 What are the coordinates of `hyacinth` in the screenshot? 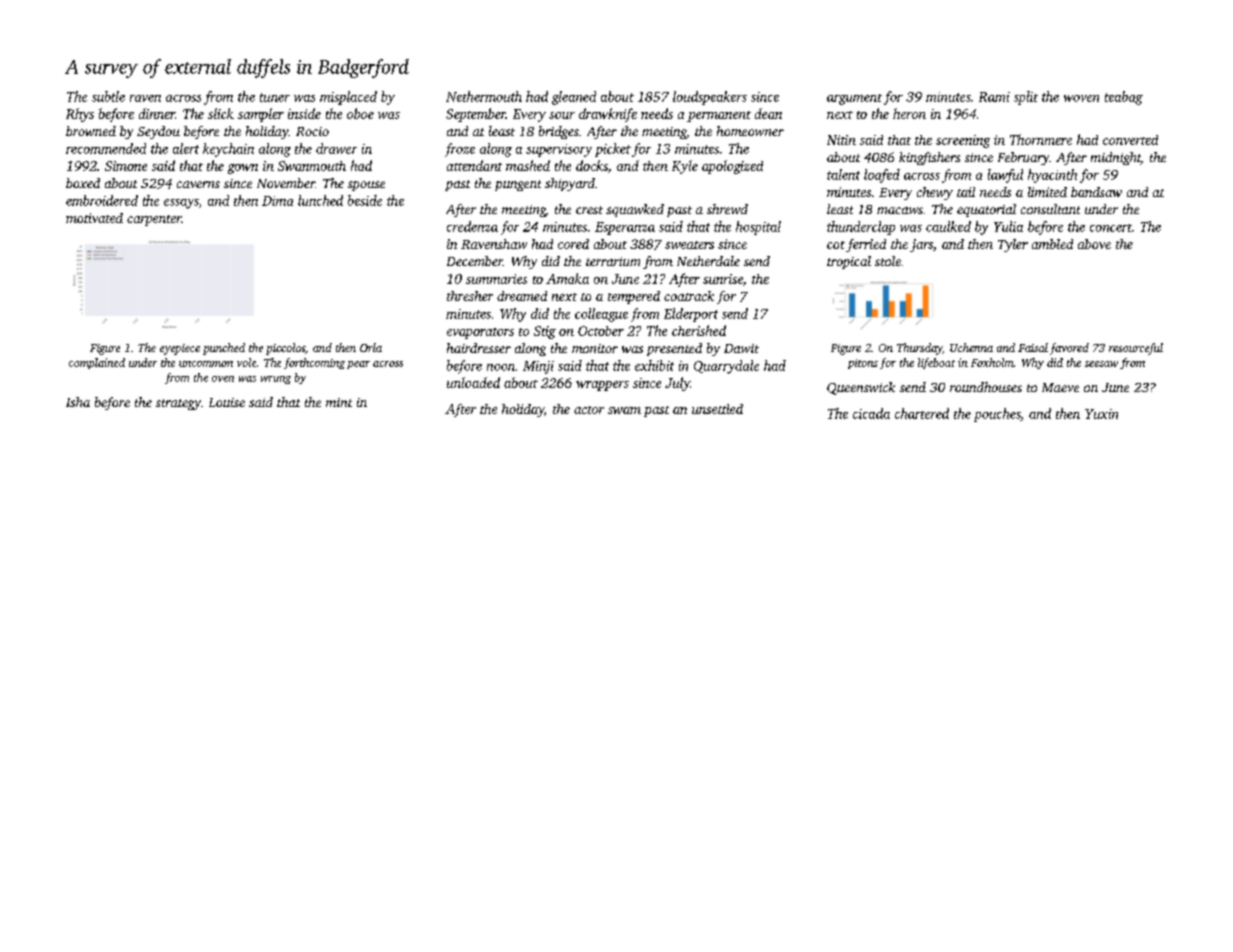 It's located at (1052, 176).
